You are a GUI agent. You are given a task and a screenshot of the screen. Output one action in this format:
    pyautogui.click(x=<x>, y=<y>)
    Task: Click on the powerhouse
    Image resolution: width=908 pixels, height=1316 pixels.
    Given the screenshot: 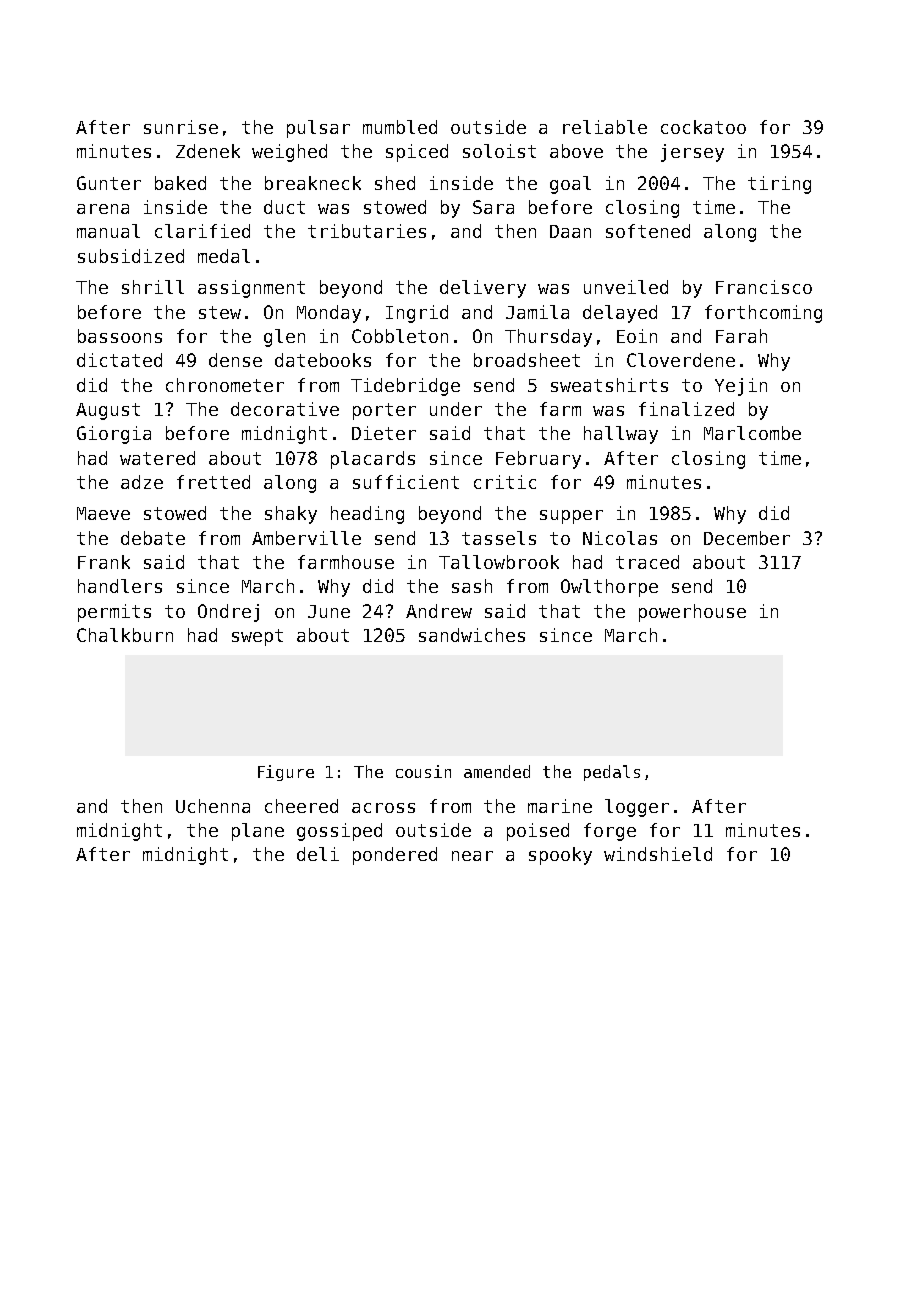 What is the action you would take?
    pyautogui.click(x=692, y=613)
